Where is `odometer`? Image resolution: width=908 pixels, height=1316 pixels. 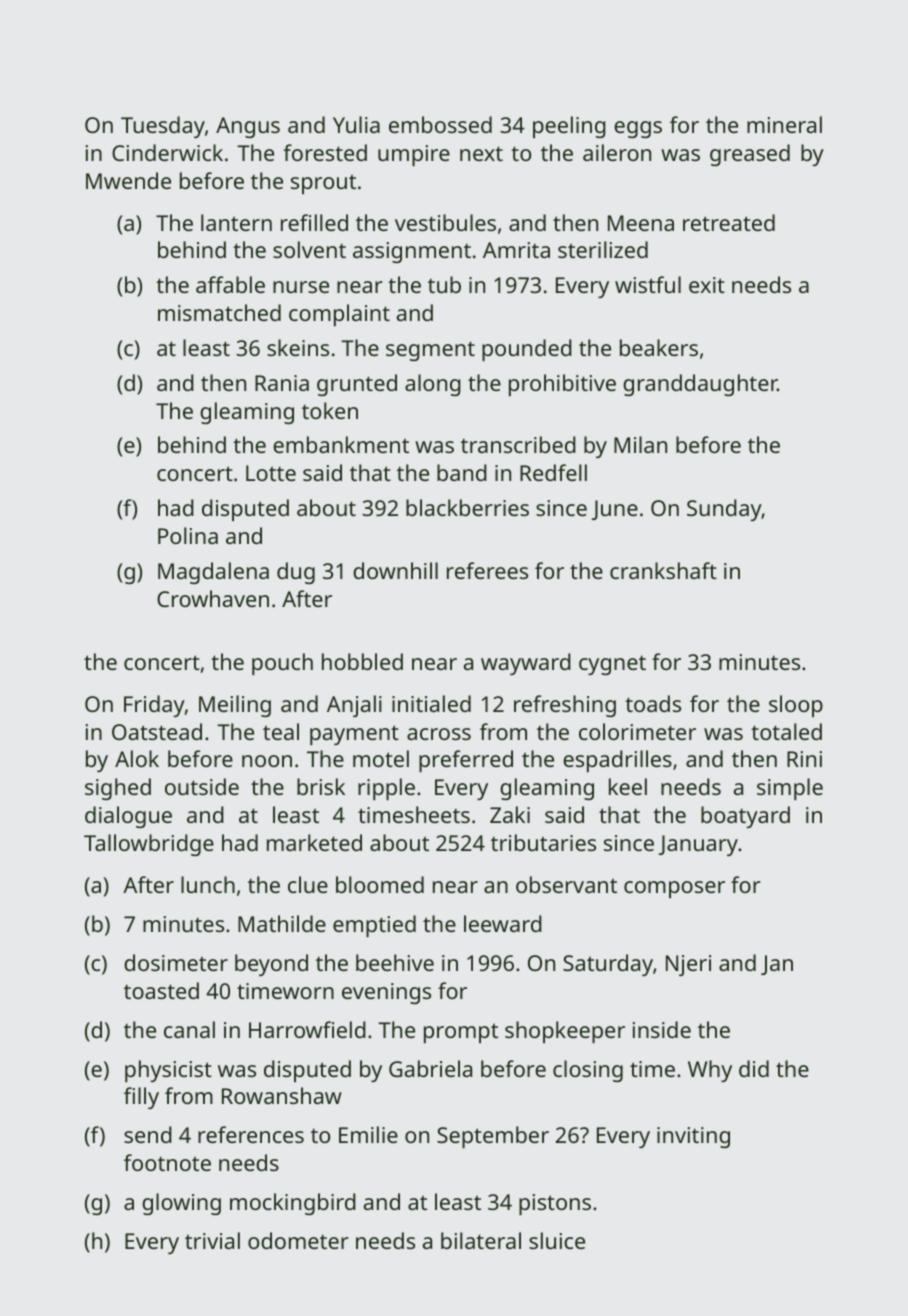
odometer is located at coordinates (298, 1240).
